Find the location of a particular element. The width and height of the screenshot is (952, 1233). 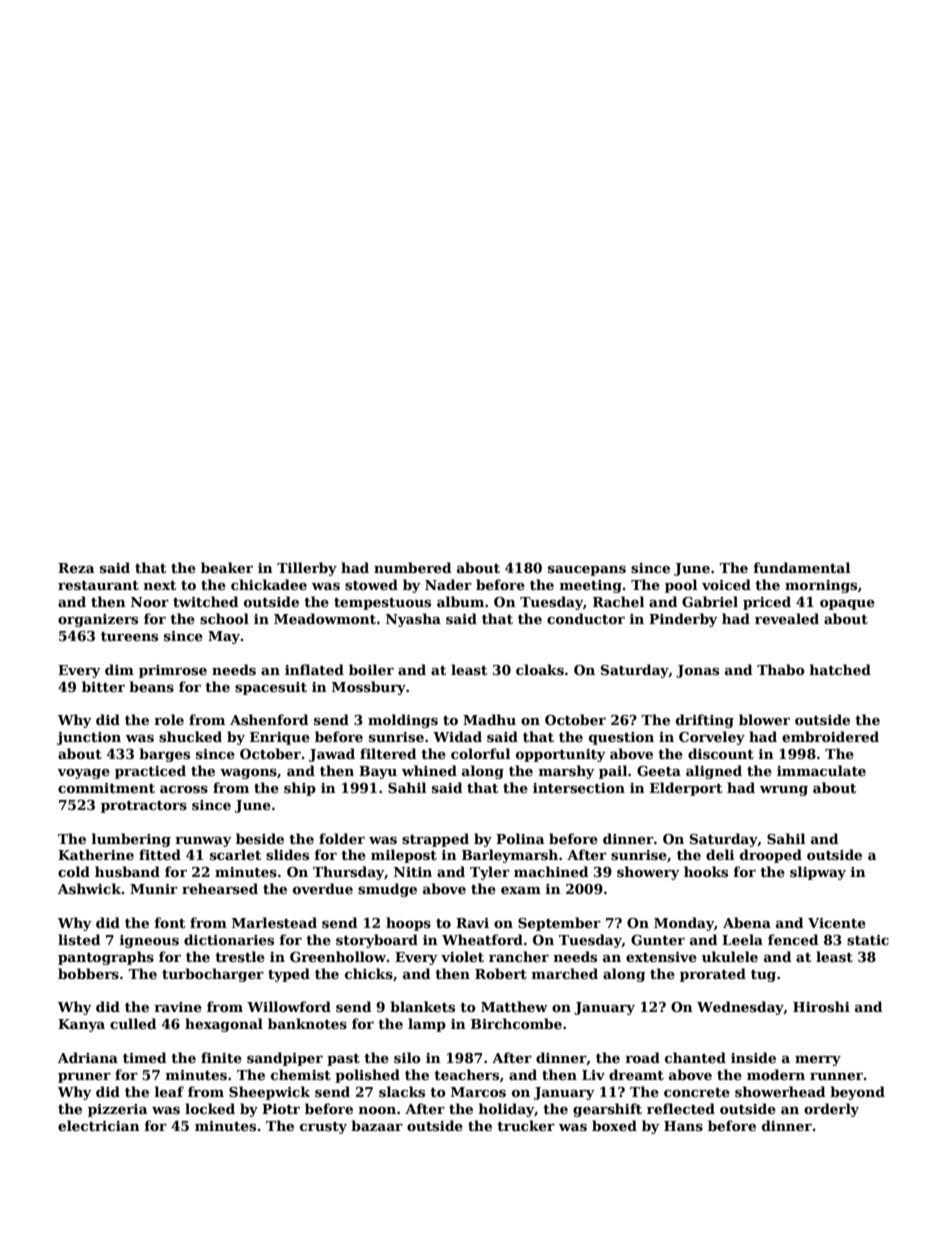

electrician is located at coordinates (99, 1125).
